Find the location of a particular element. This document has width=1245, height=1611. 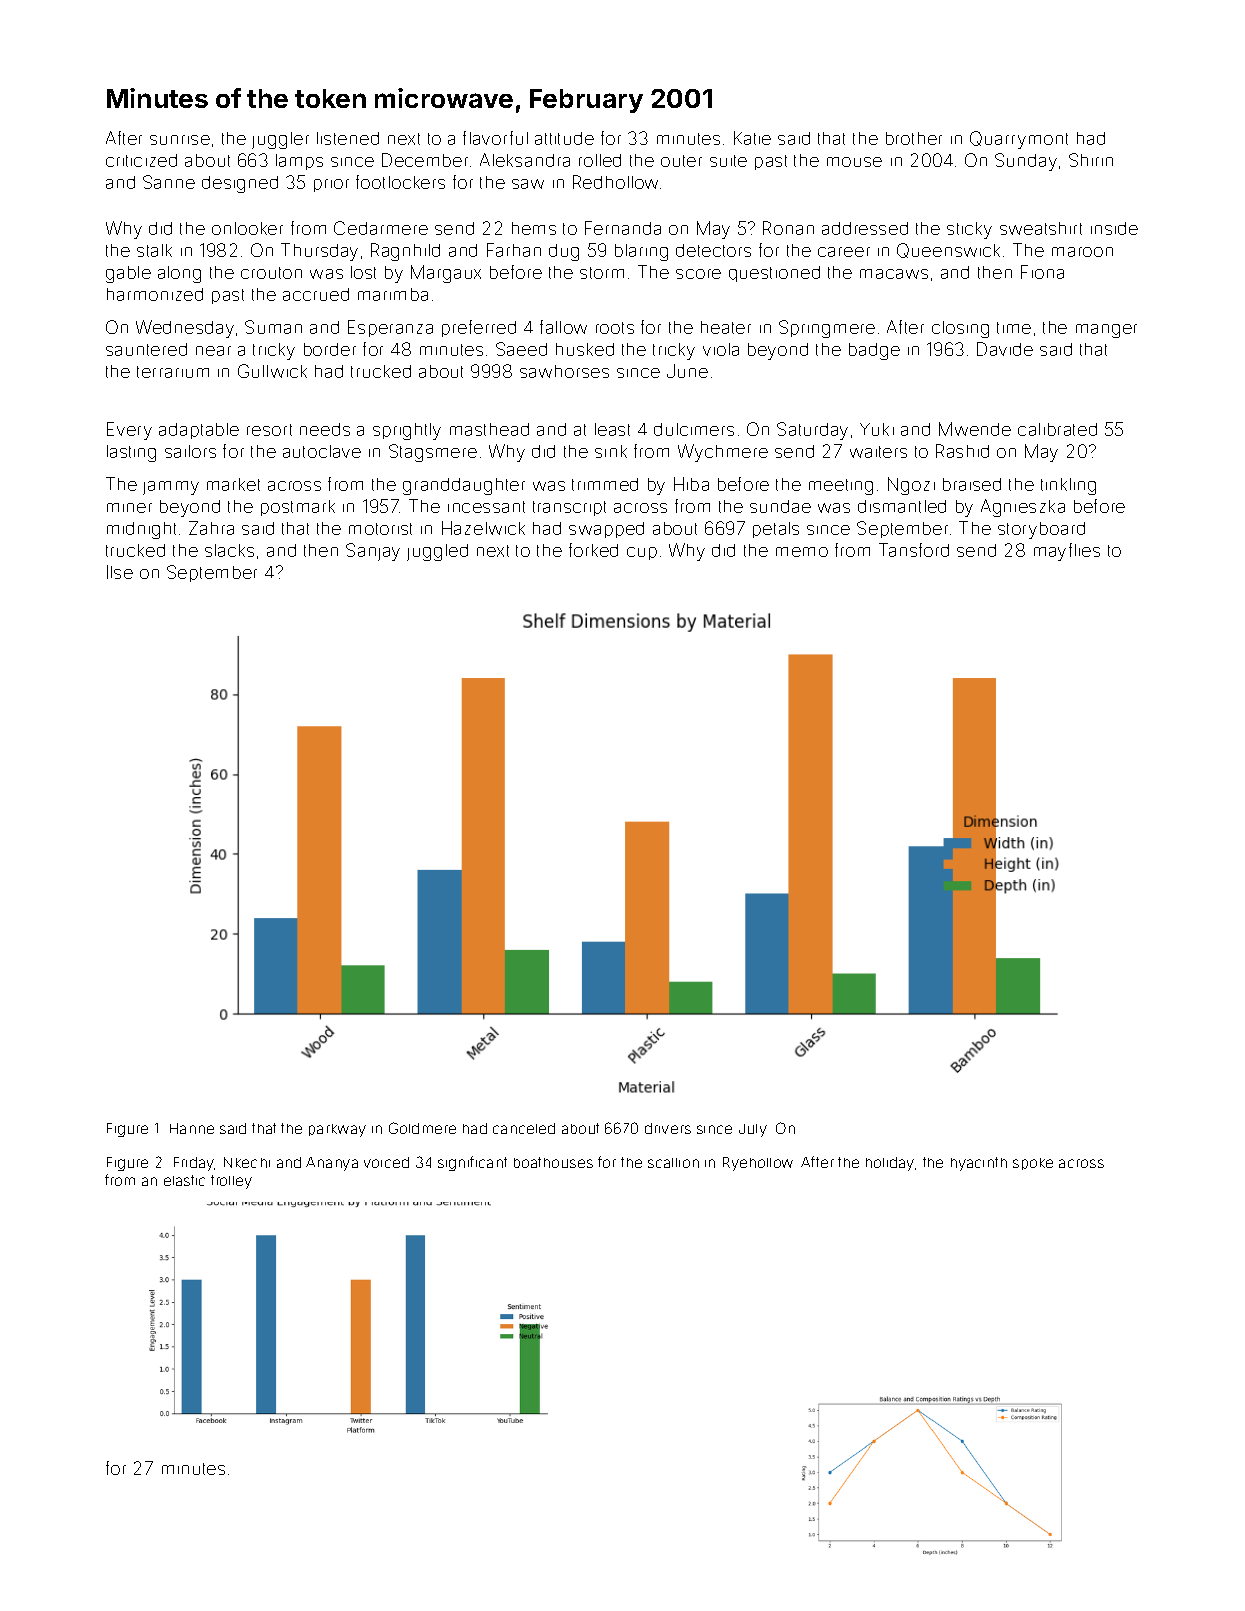

autoclave is located at coordinates (322, 451).
